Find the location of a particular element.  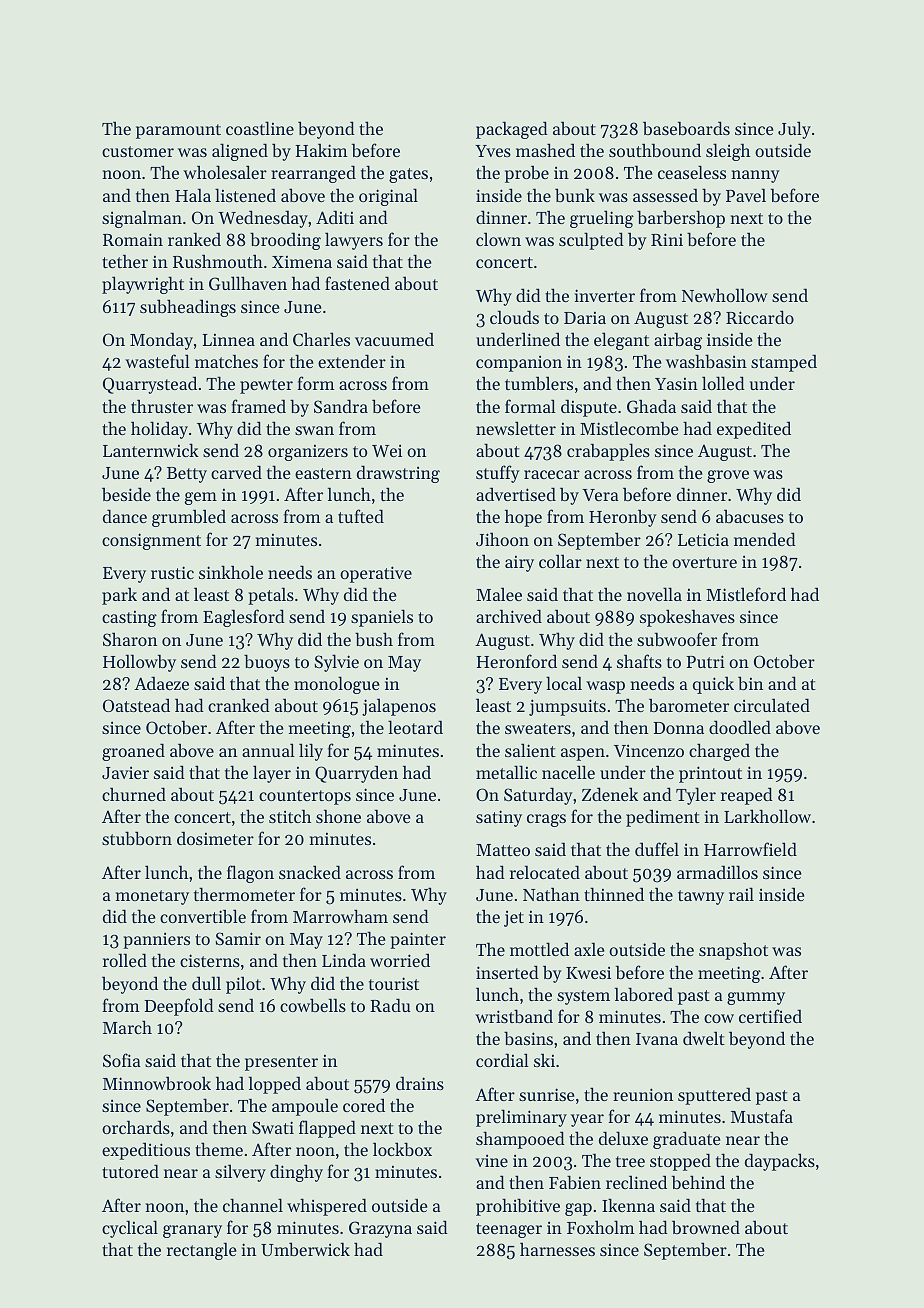

dance is located at coordinates (125, 516).
